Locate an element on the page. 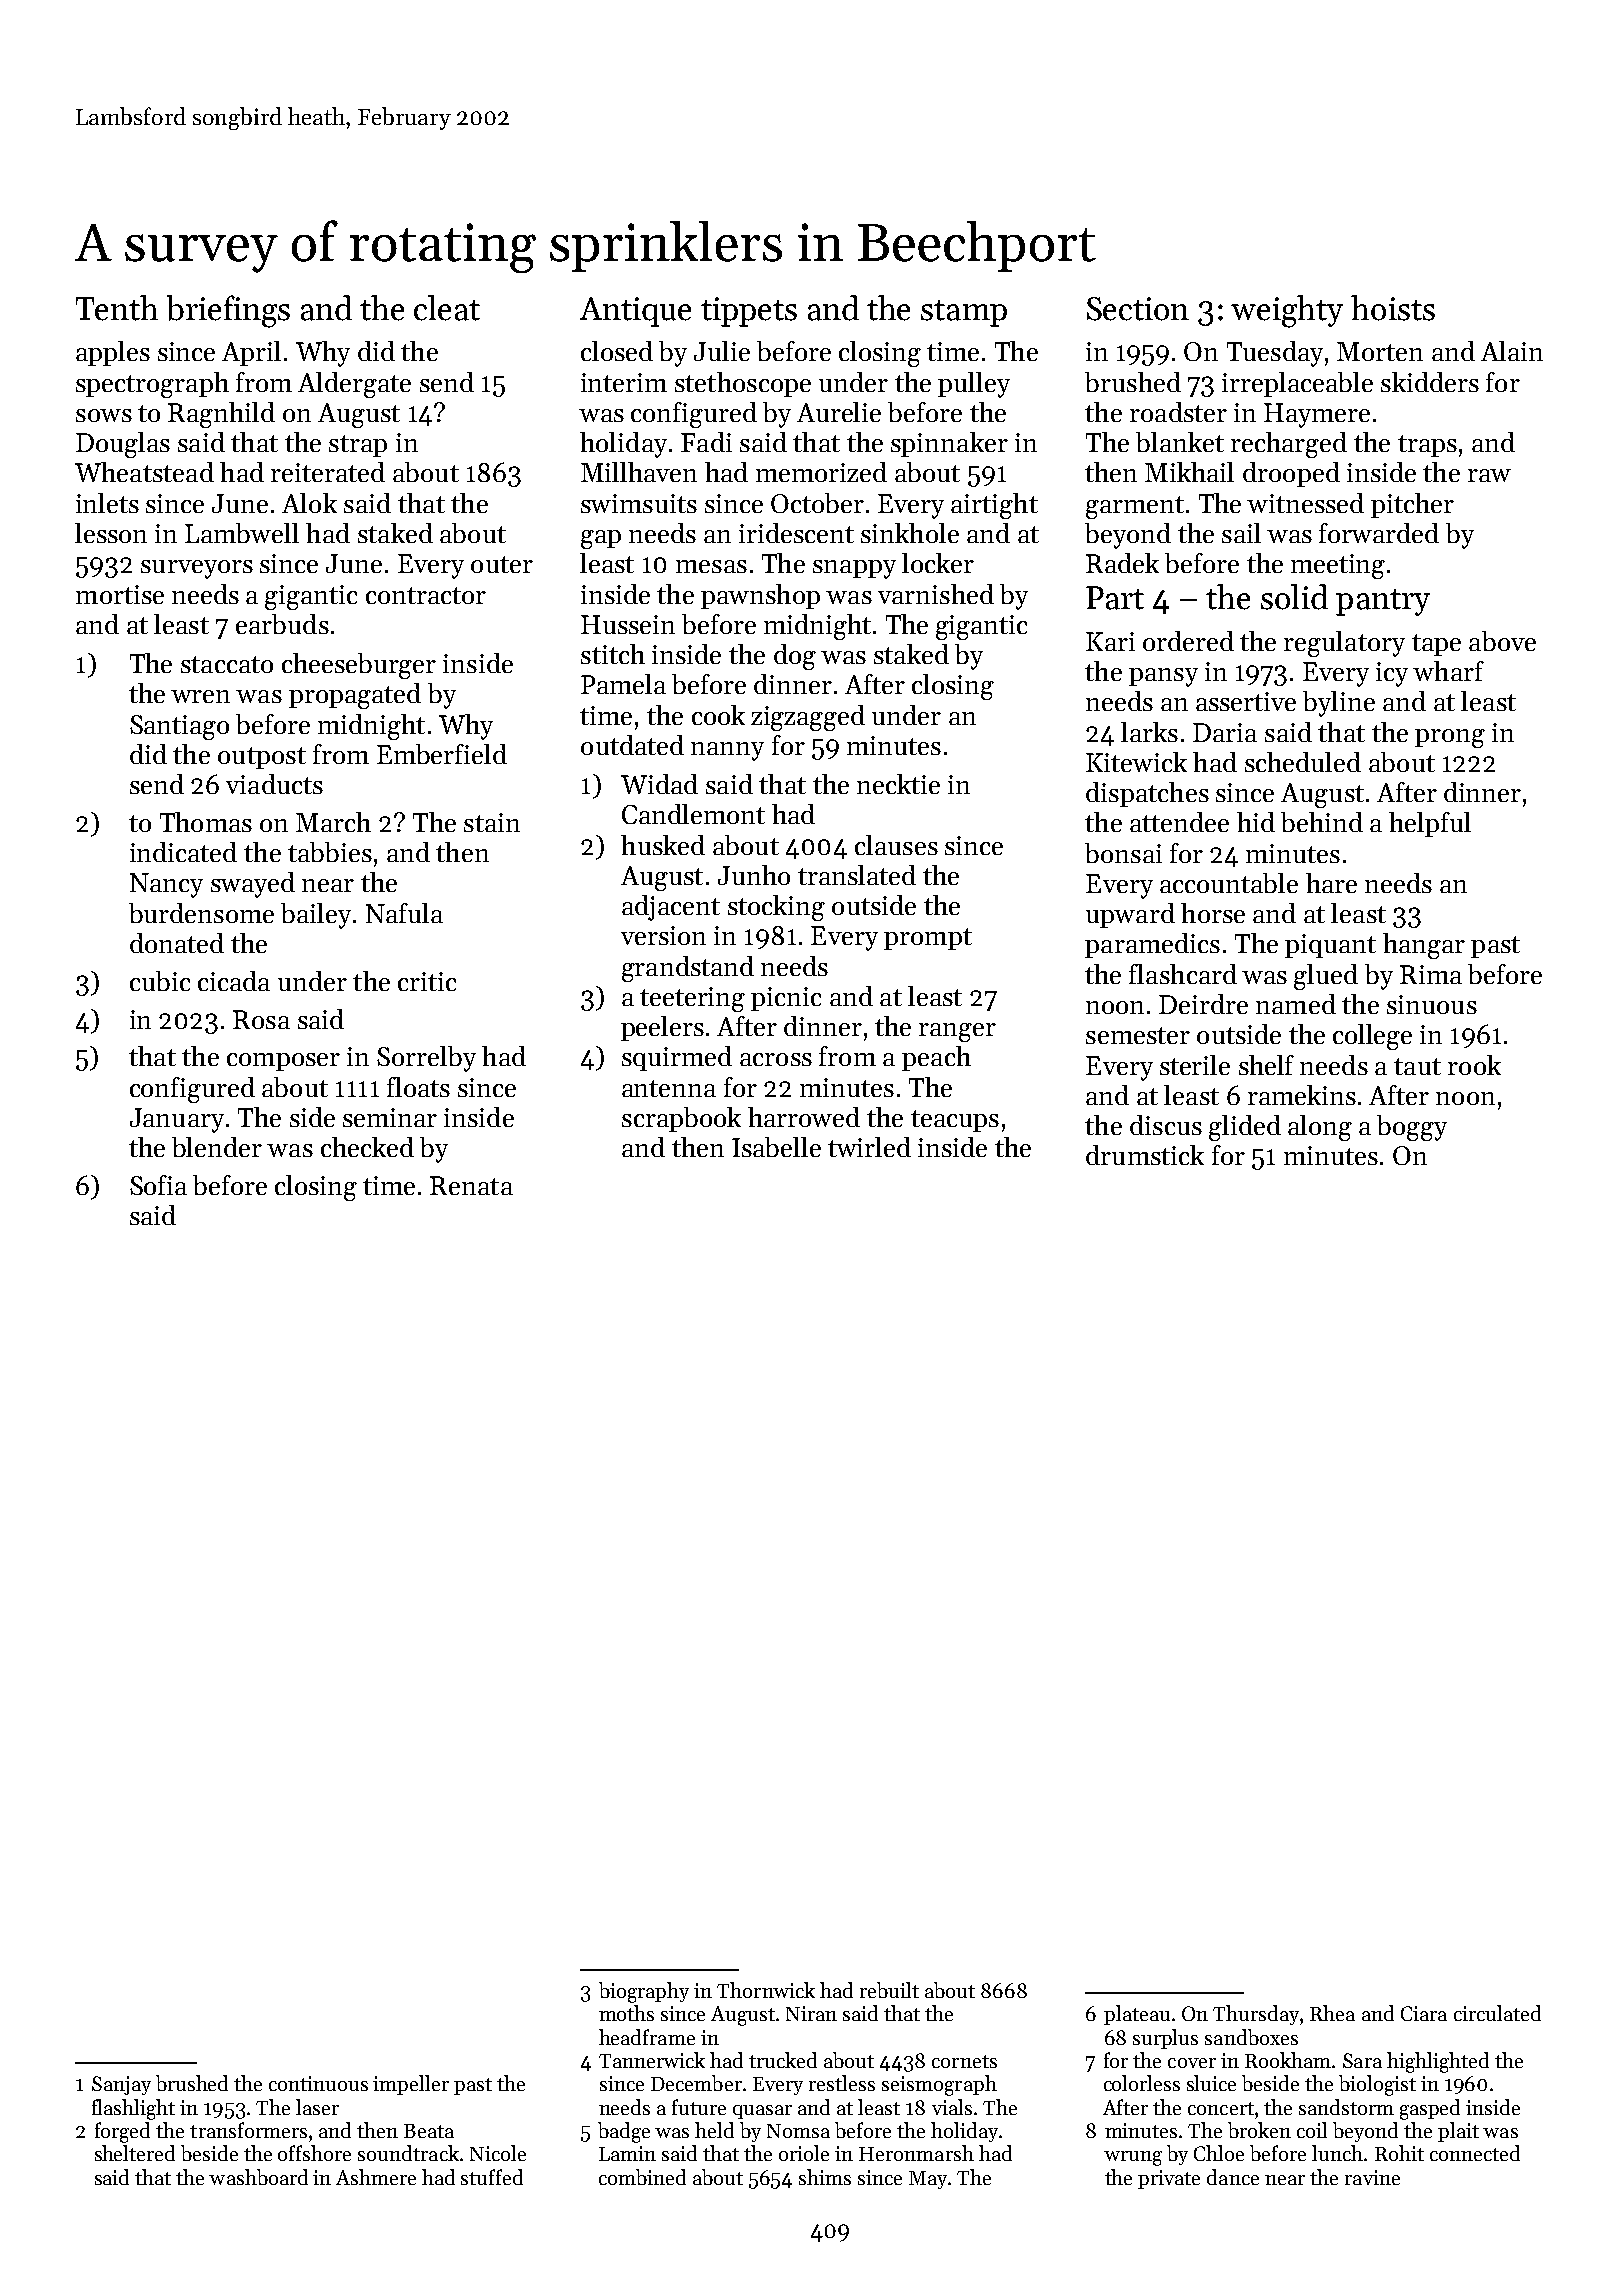 This image has width=1620, height=2292. restless is located at coordinates (842, 2083).
